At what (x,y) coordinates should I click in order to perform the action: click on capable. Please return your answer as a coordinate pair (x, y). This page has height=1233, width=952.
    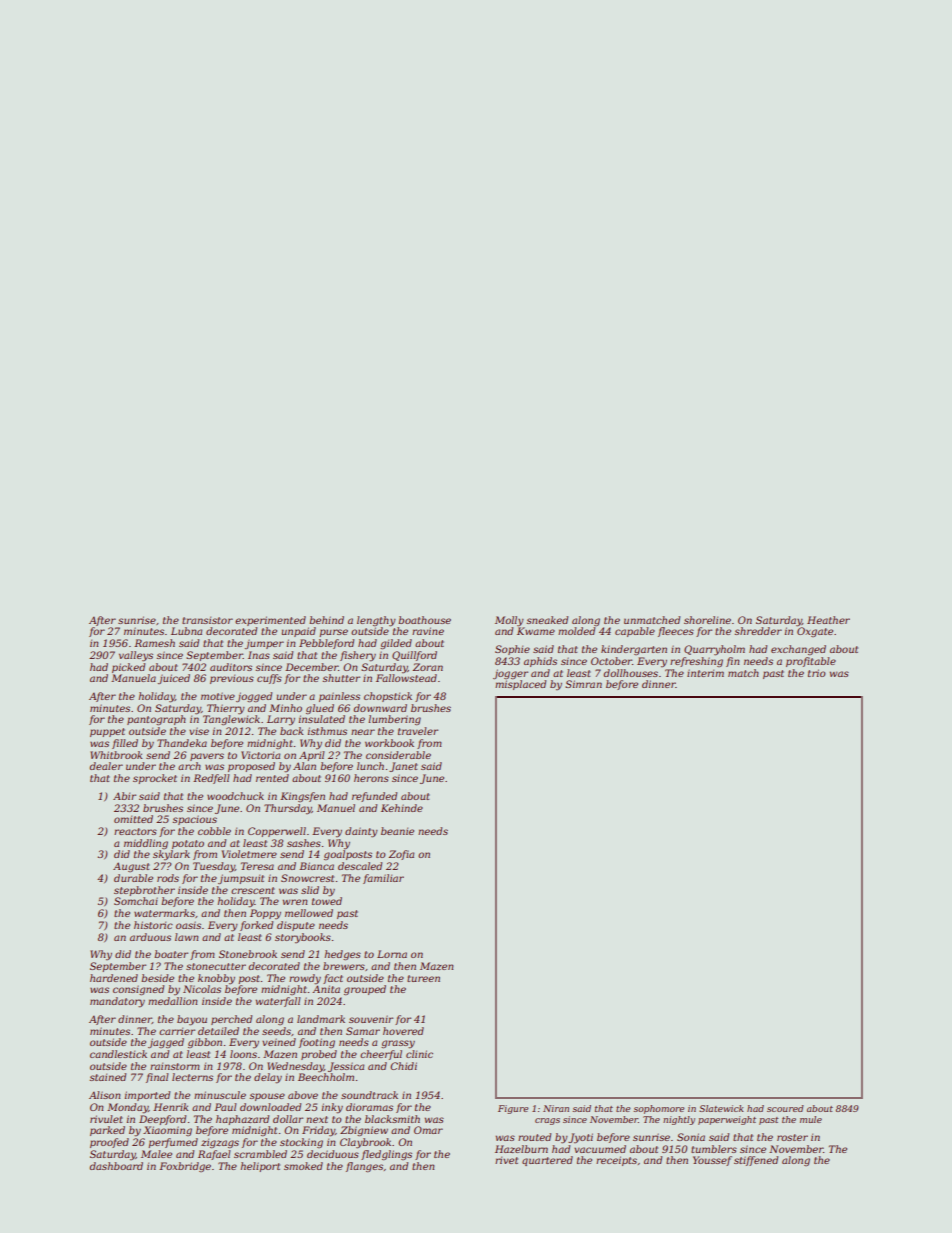
    Looking at the image, I should click on (635, 632).
